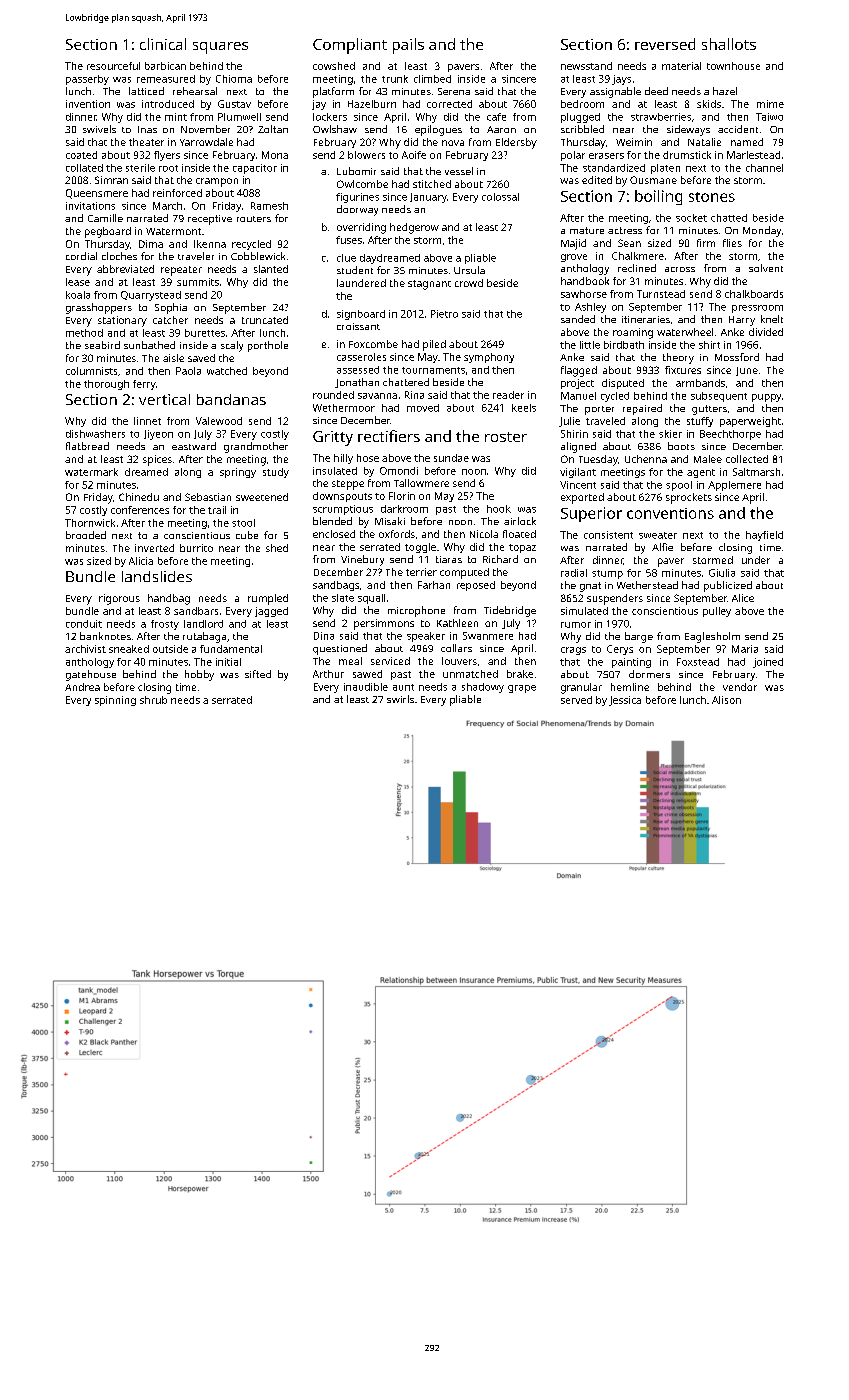 The width and height of the screenshot is (849, 1400). Describe the element at coordinates (366, 687) in the screenshot. I see `inaudible` at that location.
